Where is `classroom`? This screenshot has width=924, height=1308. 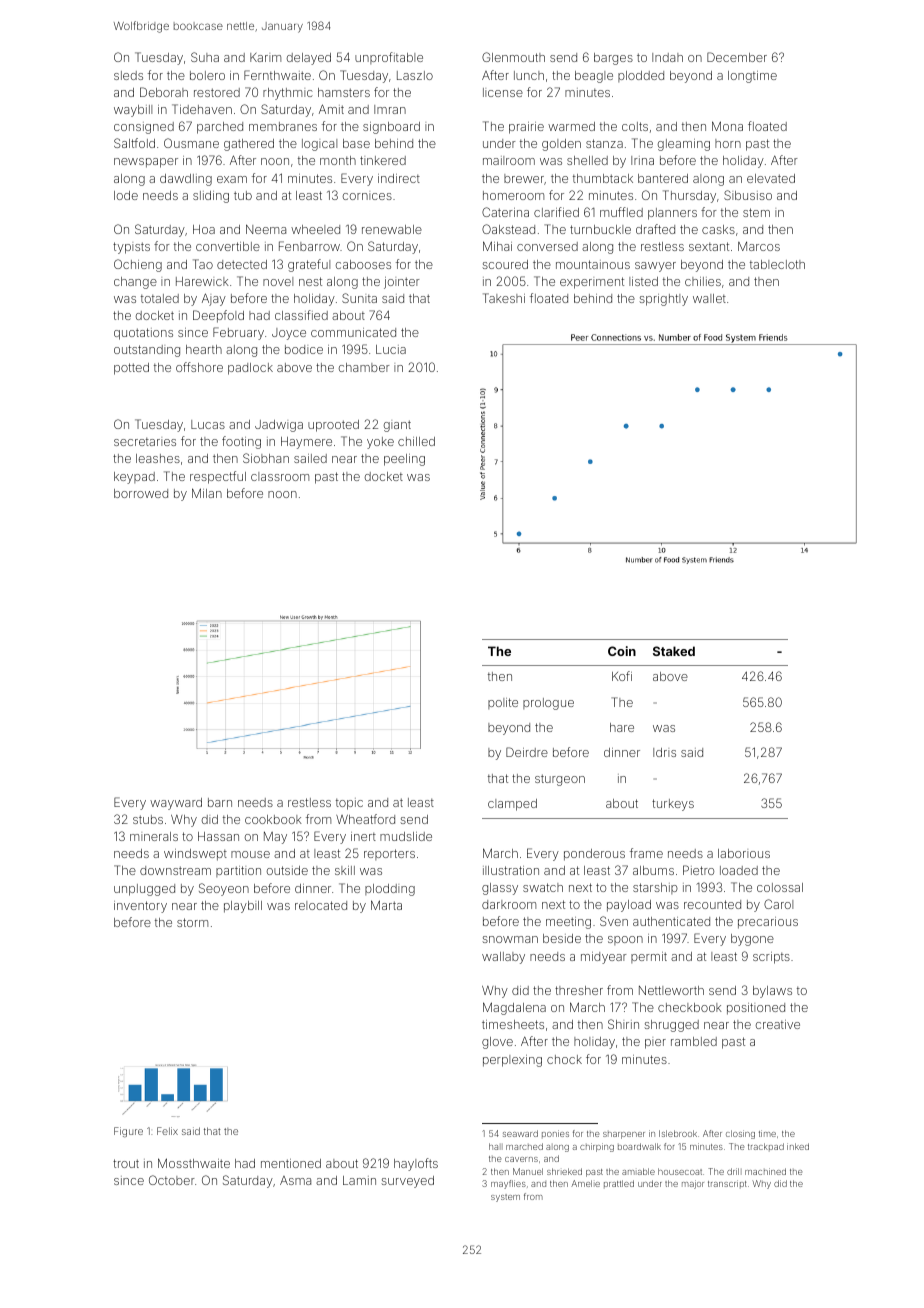 classroom is located at coordinates (280, 476).
